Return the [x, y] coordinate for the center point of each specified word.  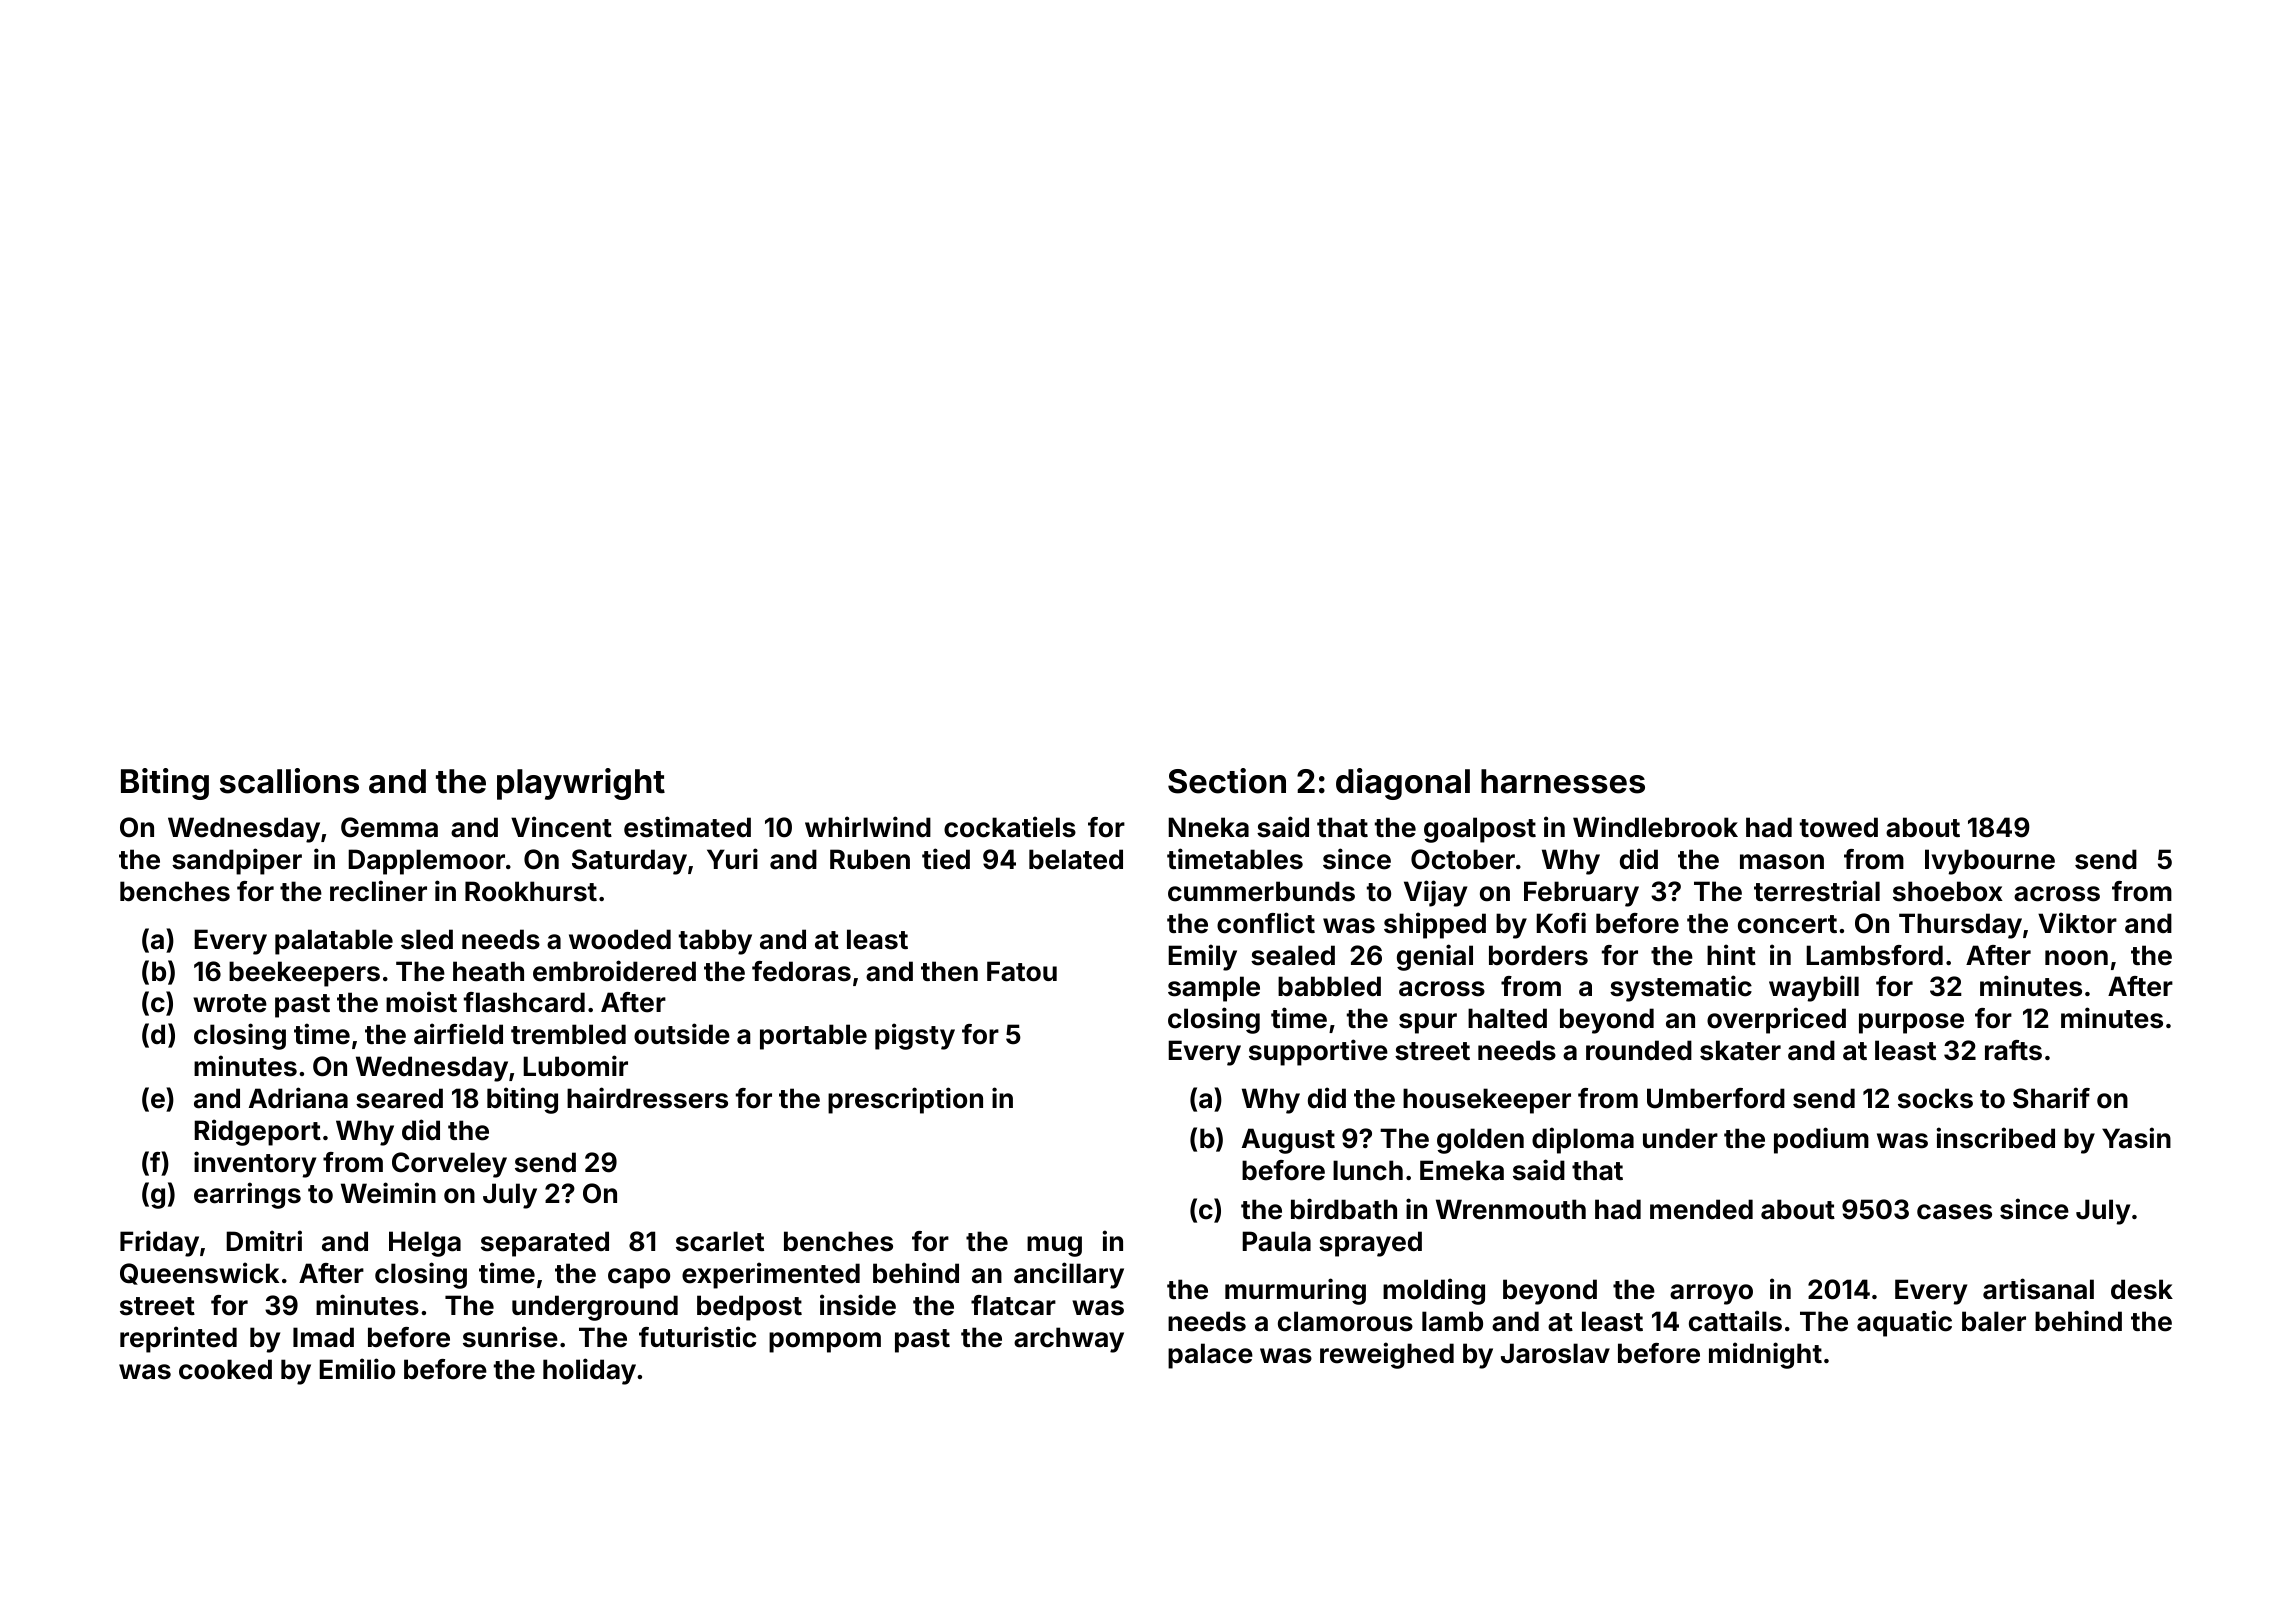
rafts [2013, 1050]
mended [1701, 1209]
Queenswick [199, 1273]
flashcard [524, 1002]
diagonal [1403, 784]
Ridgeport [257, 1132]
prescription [905, 1100]
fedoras [801, 971]
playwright [581, 784]
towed [1839, 827]
